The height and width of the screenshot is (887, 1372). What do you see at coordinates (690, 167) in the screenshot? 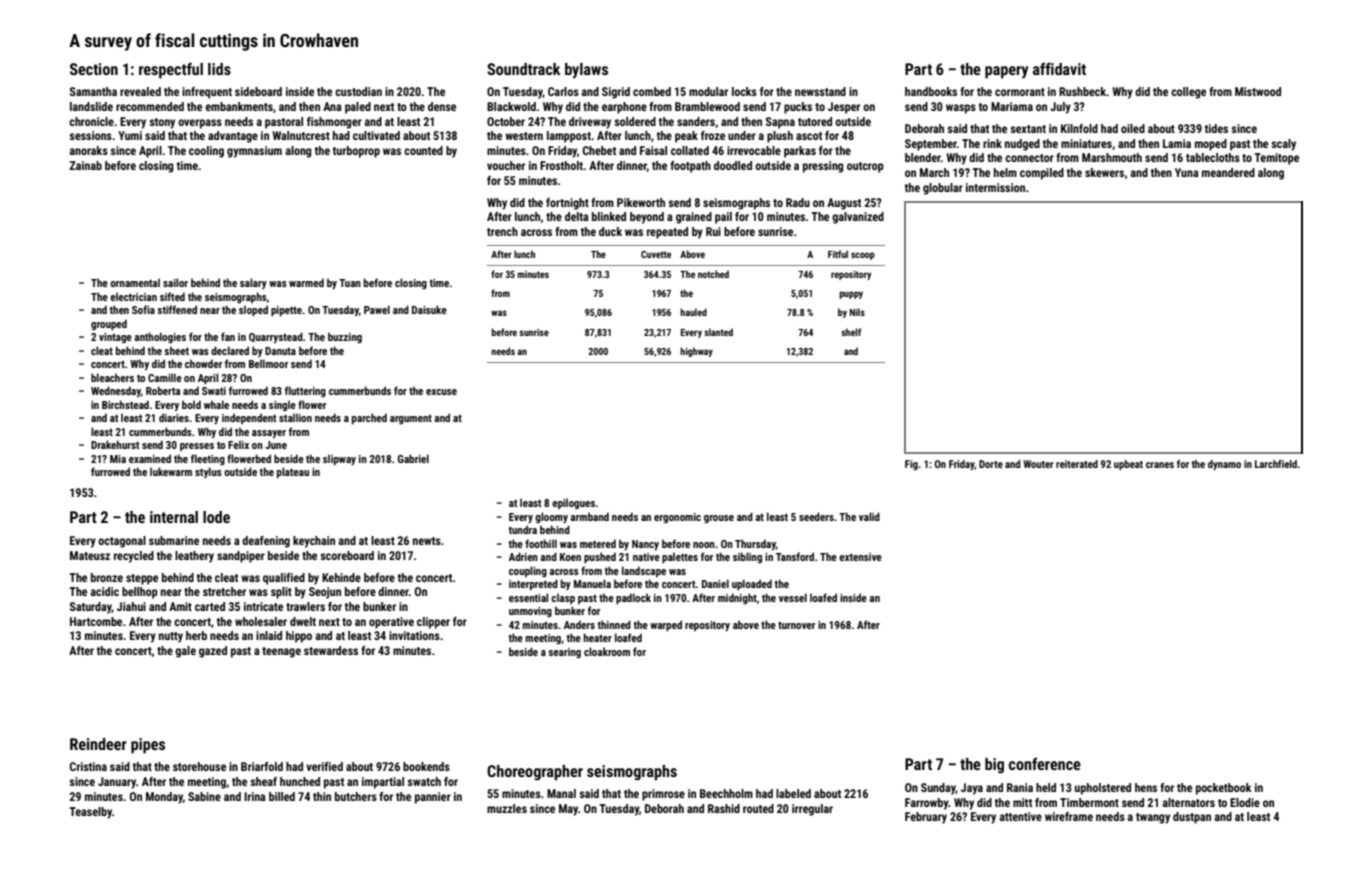
I see `footpath` at bounding box center [690, 167].
